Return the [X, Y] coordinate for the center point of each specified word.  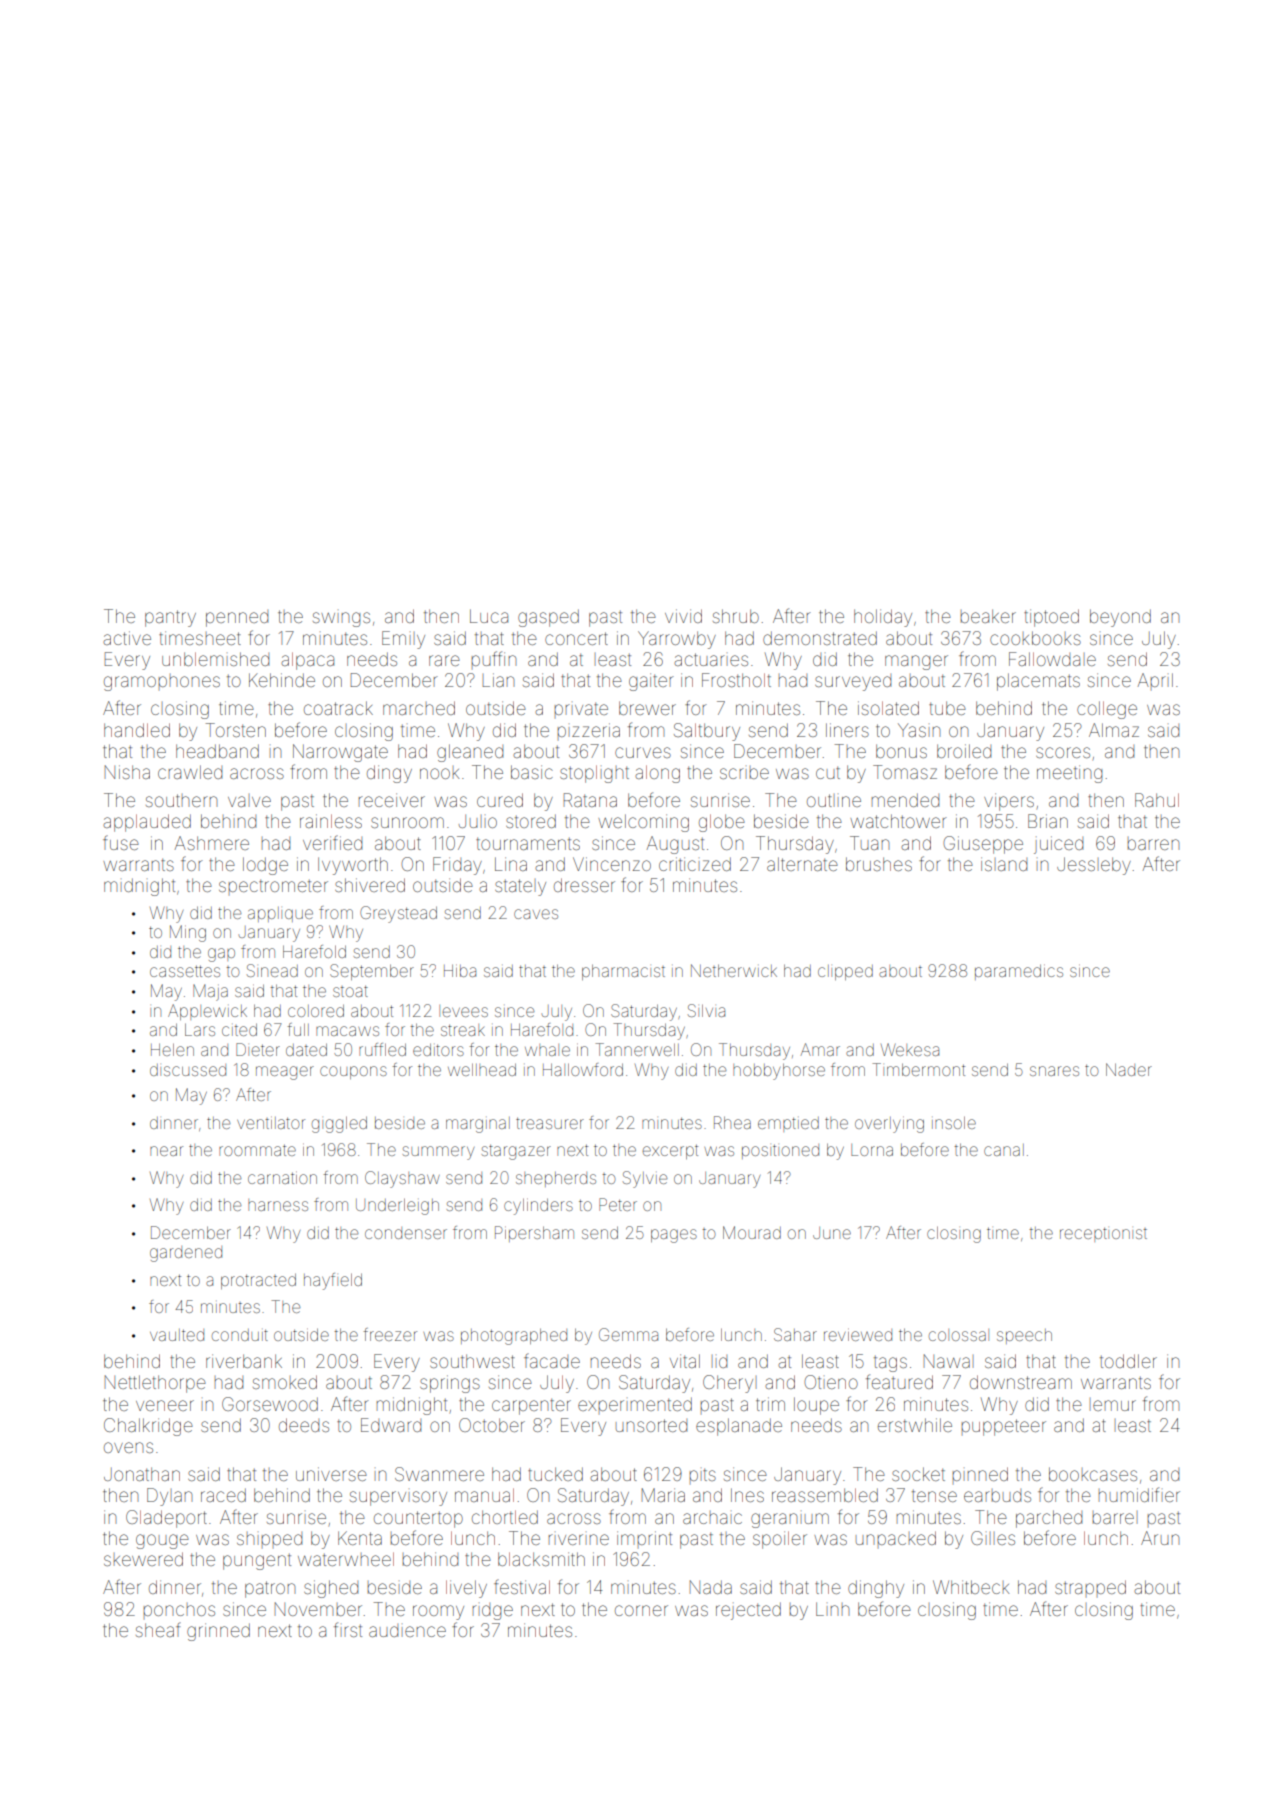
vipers [1009, 802]
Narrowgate [340, 753]
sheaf [158, 1629]
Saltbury [707, 732]
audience [407, 1630]
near [166, 1151]
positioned [780, 1151]
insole [954, 1122]
